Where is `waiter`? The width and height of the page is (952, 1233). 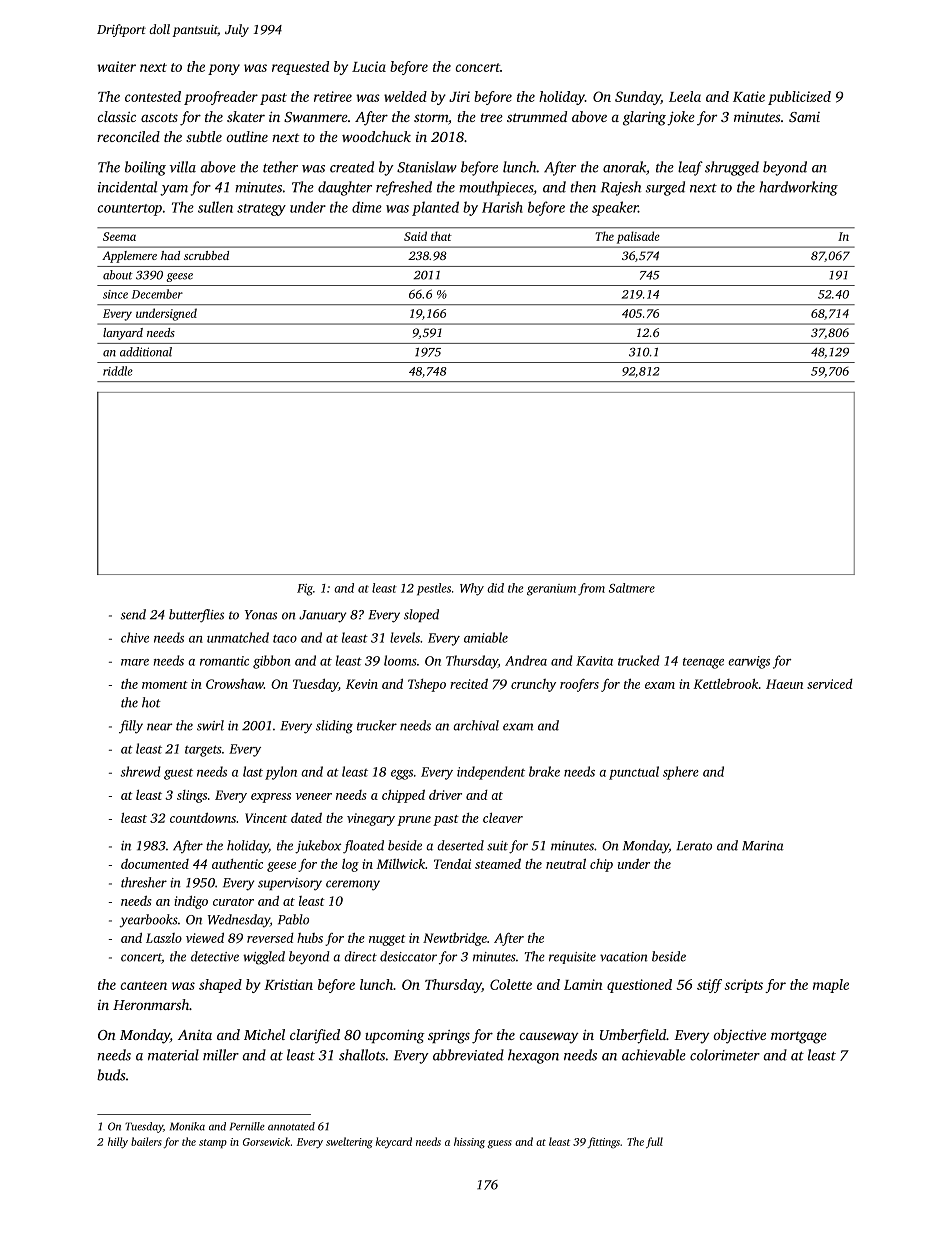
waiter is located at coordinates (116, 66).
